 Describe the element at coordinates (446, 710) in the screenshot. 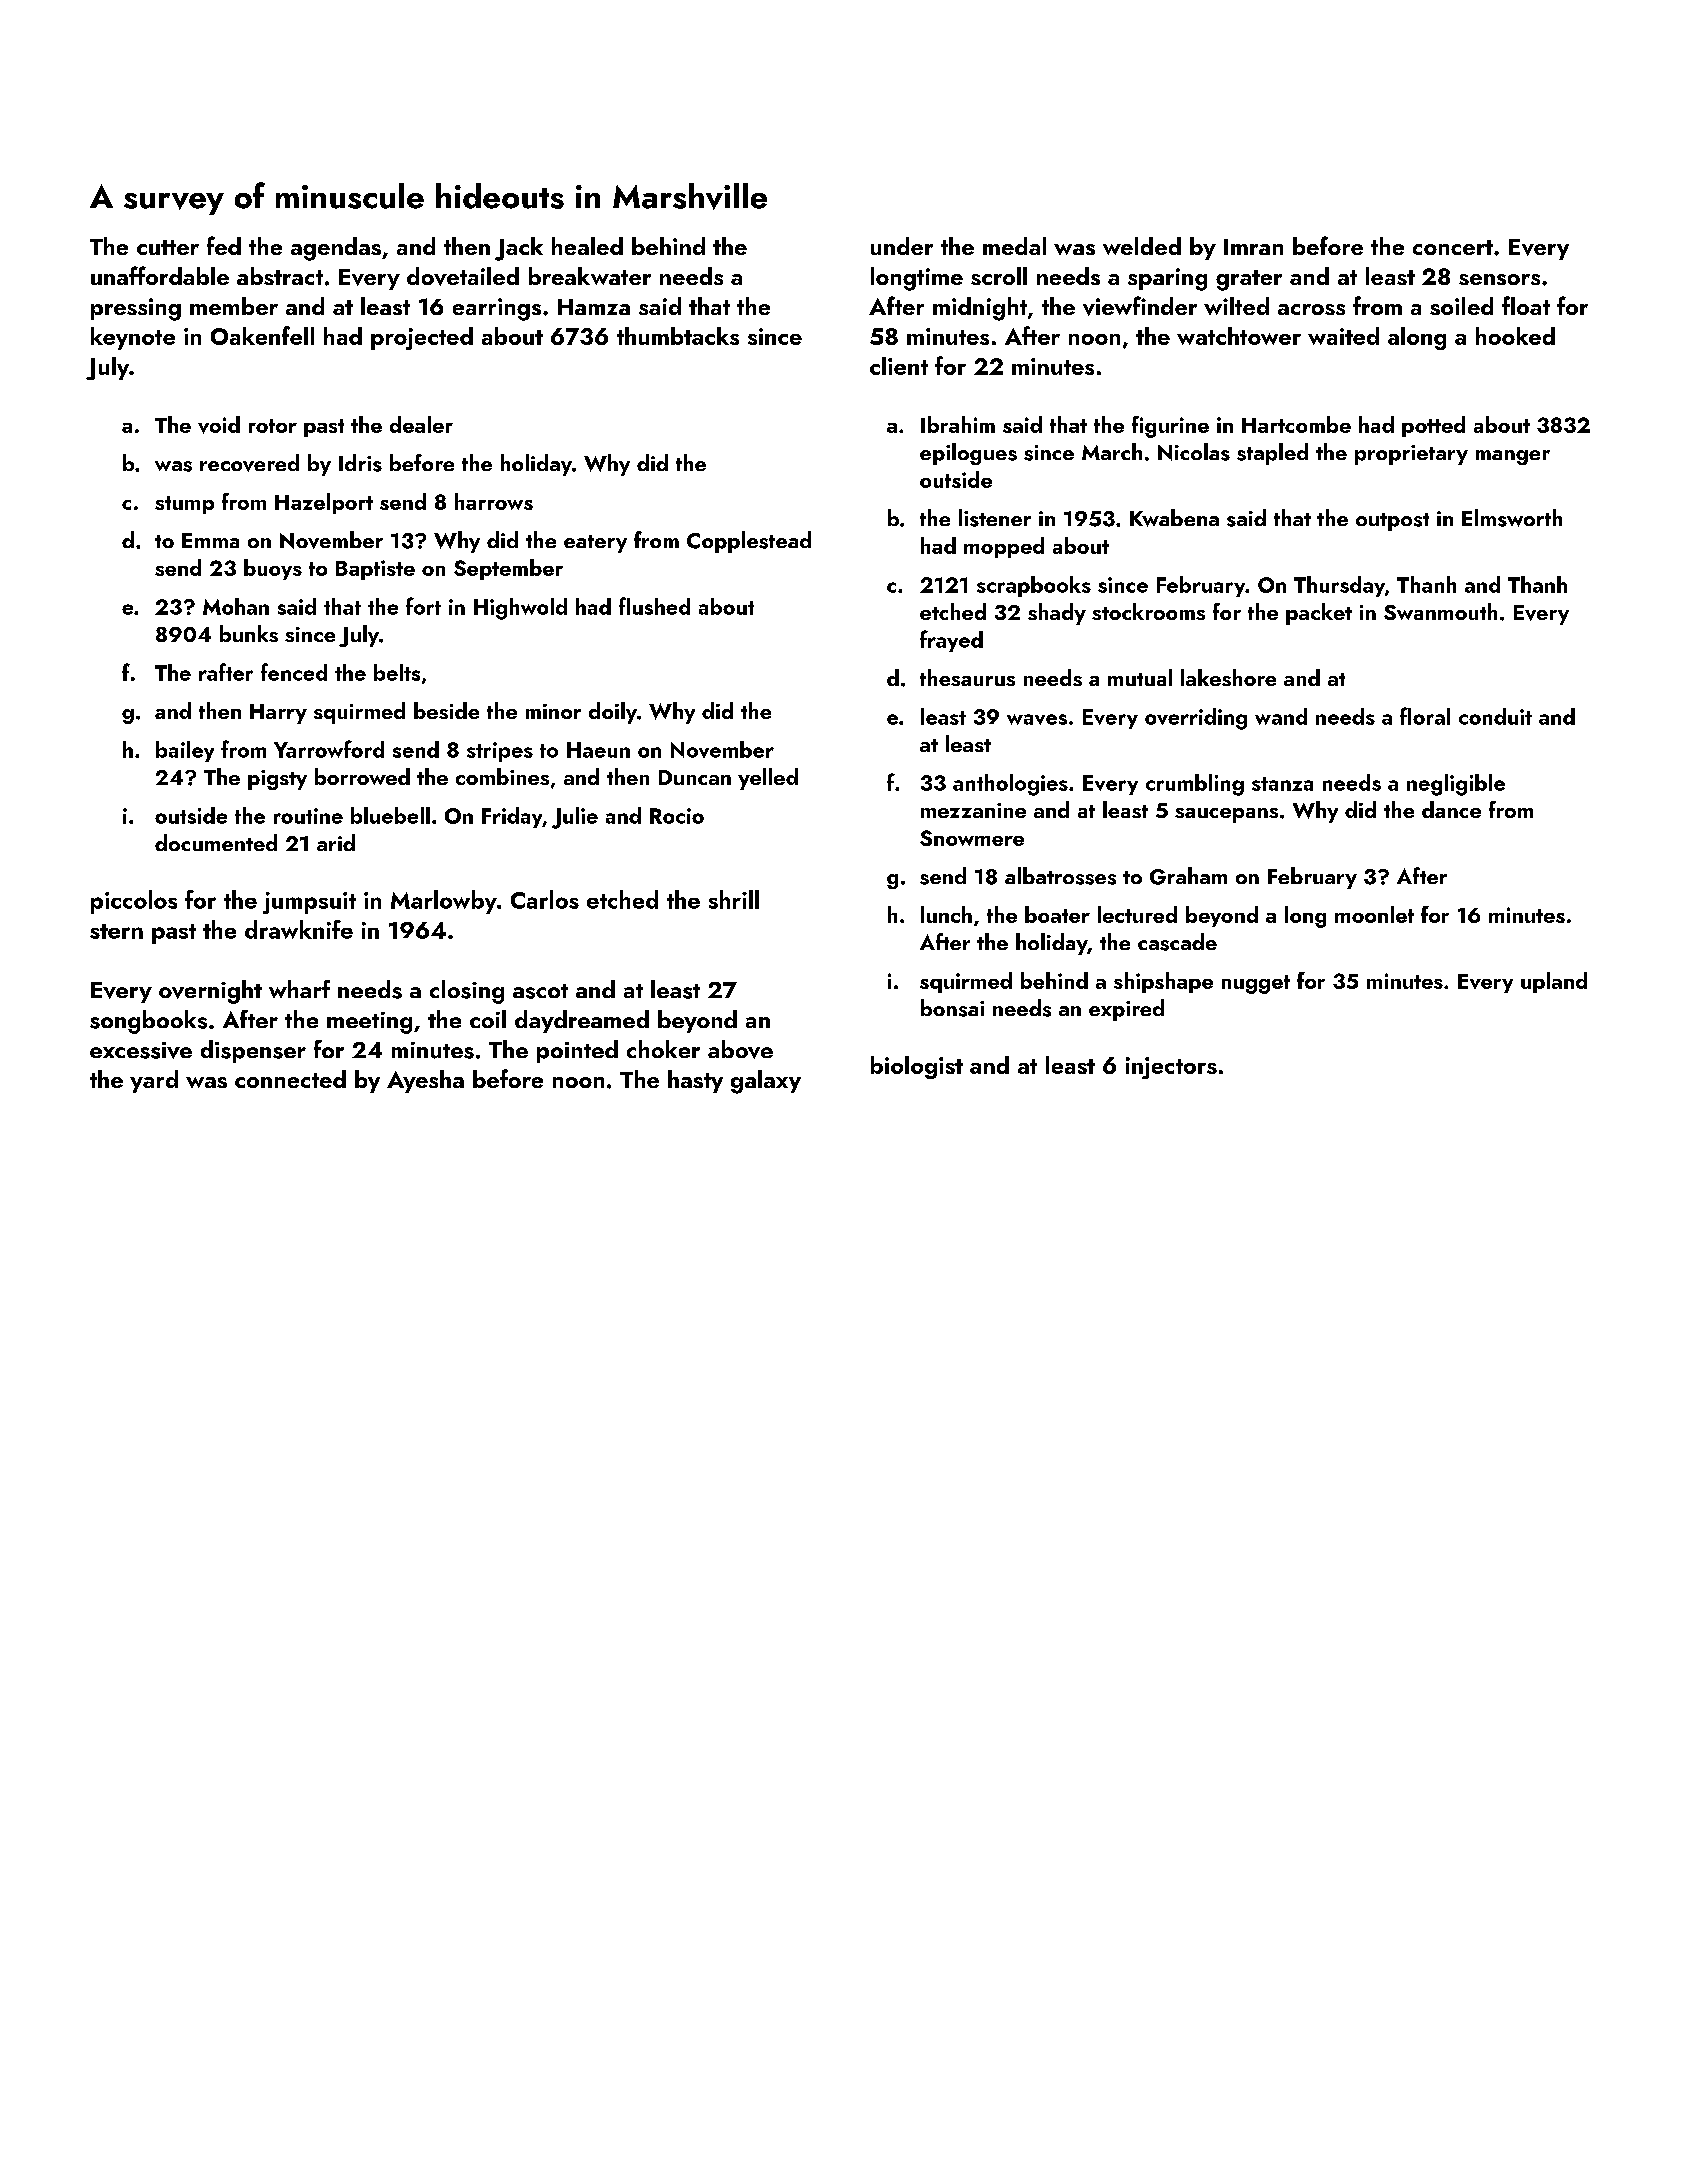

I see `beside` at that location.
